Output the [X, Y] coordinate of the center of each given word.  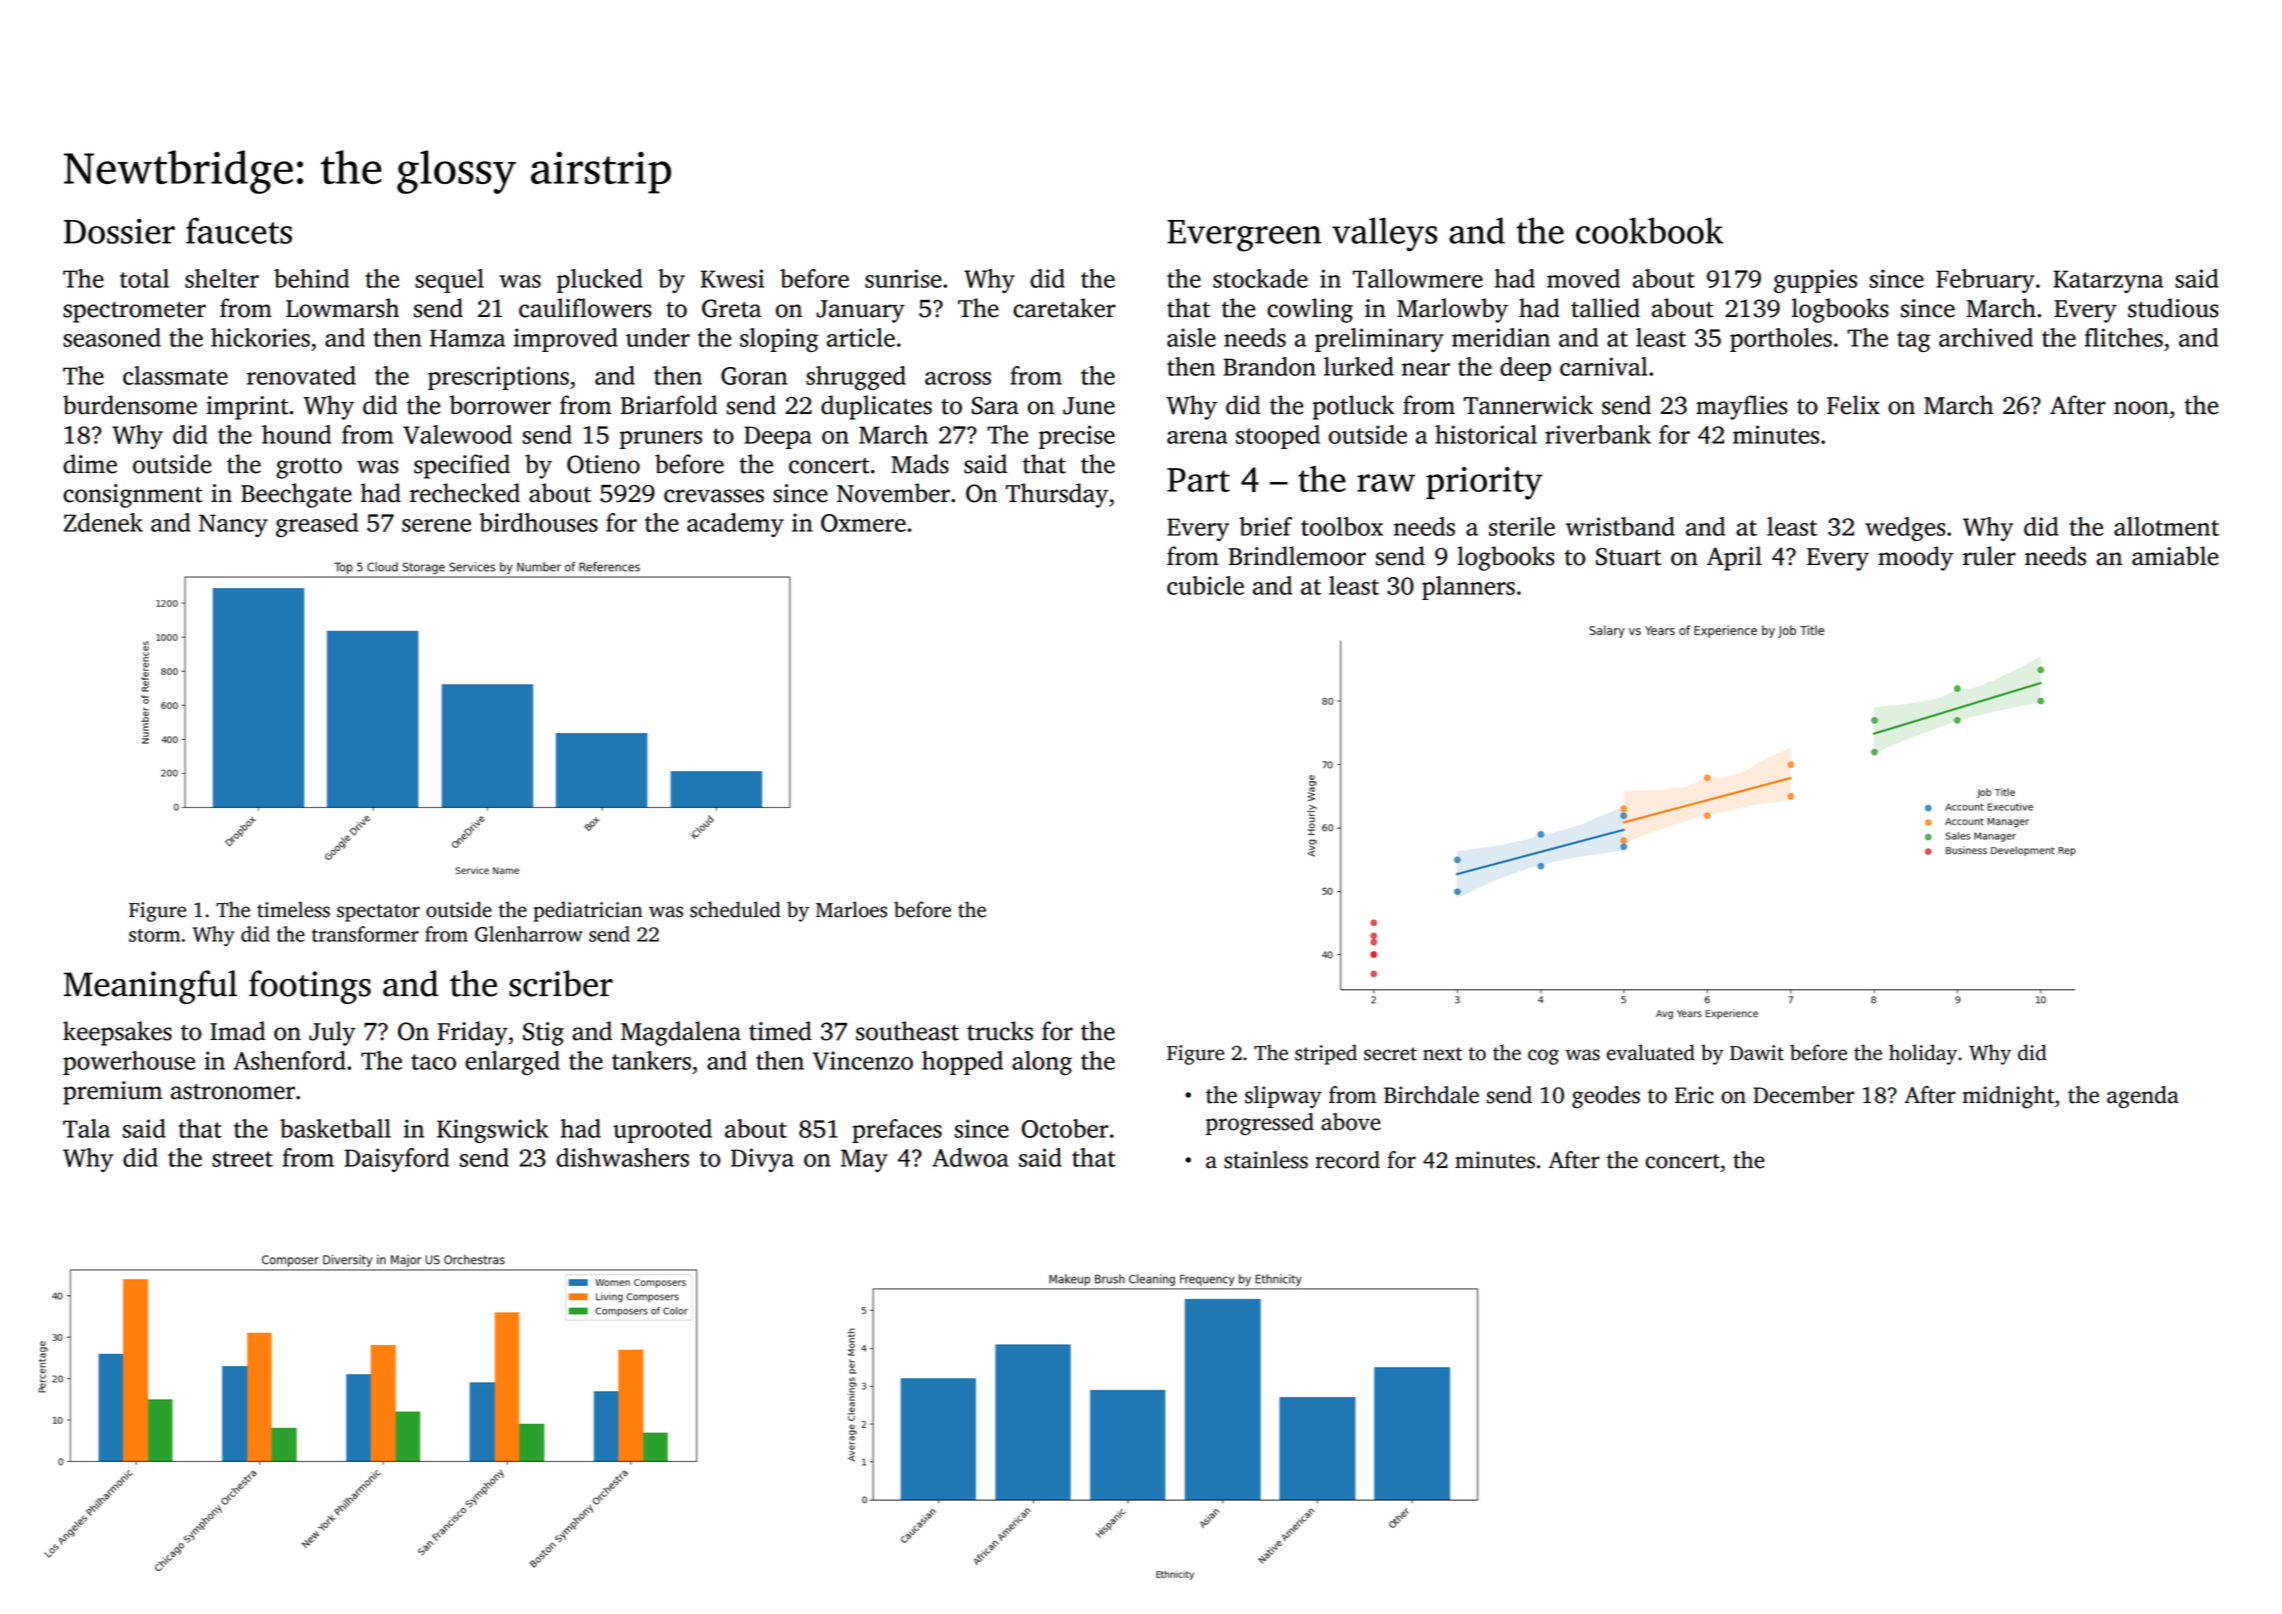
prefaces [897, 1131]
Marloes [851, 909]
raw [1386, 483]
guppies [1815, 281]
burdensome [130, 405]
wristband [1620, 526]
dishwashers [622, 1157]
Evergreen [1244, 236]
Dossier [119, 231]
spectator [378, 913]
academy [735, 525]
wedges [1905, 529]
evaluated [1651, 1052]
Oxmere [863, 523]
